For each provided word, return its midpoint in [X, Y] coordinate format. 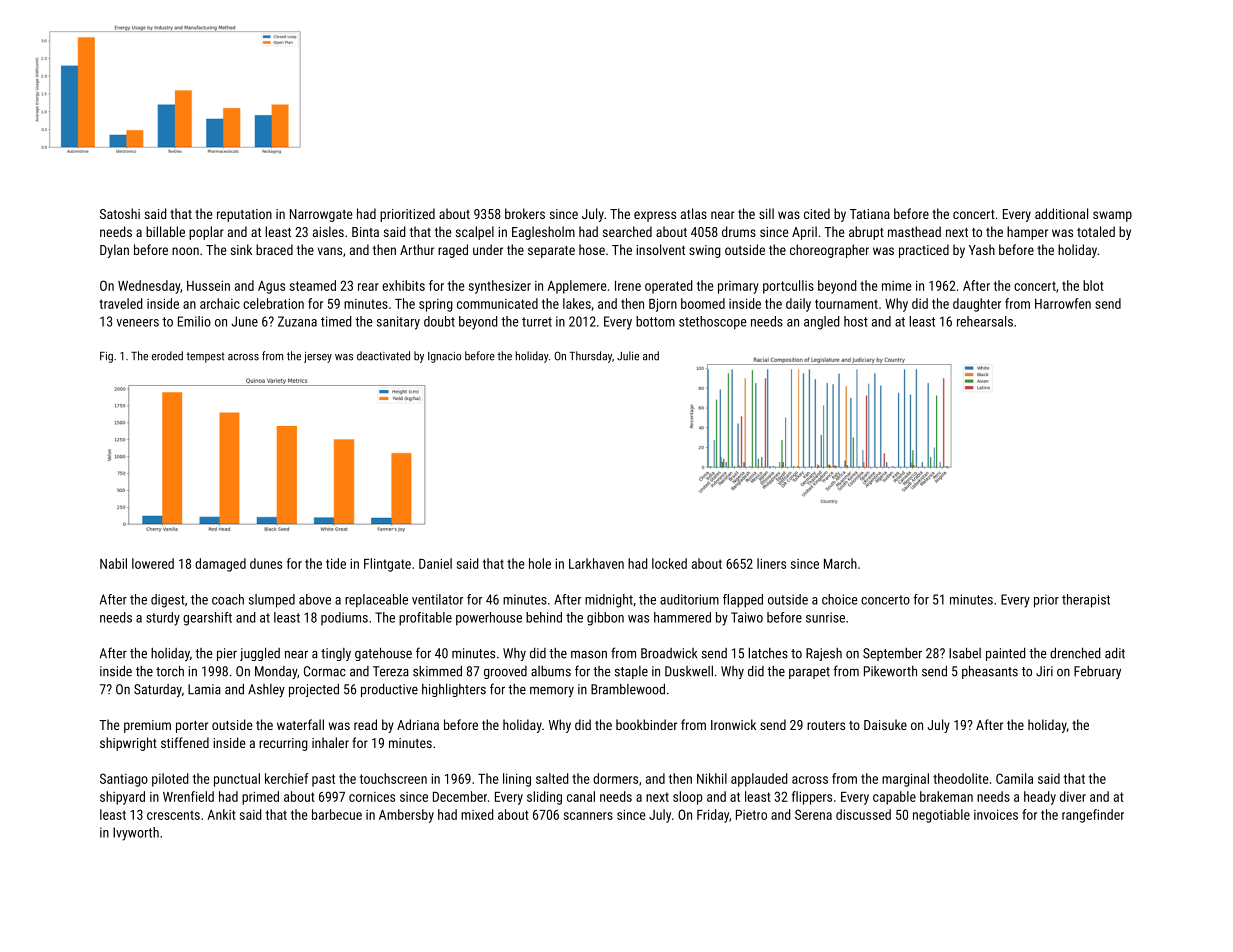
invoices [996, 814]
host [856, 321]
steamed [313, 285]
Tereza [391, 671]
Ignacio [444, 357]
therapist [1086, 601]
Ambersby [406, 816]
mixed [477, 814]
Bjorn [663, 305]
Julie [628, 356]
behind [544, 617]
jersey [318, 357]
